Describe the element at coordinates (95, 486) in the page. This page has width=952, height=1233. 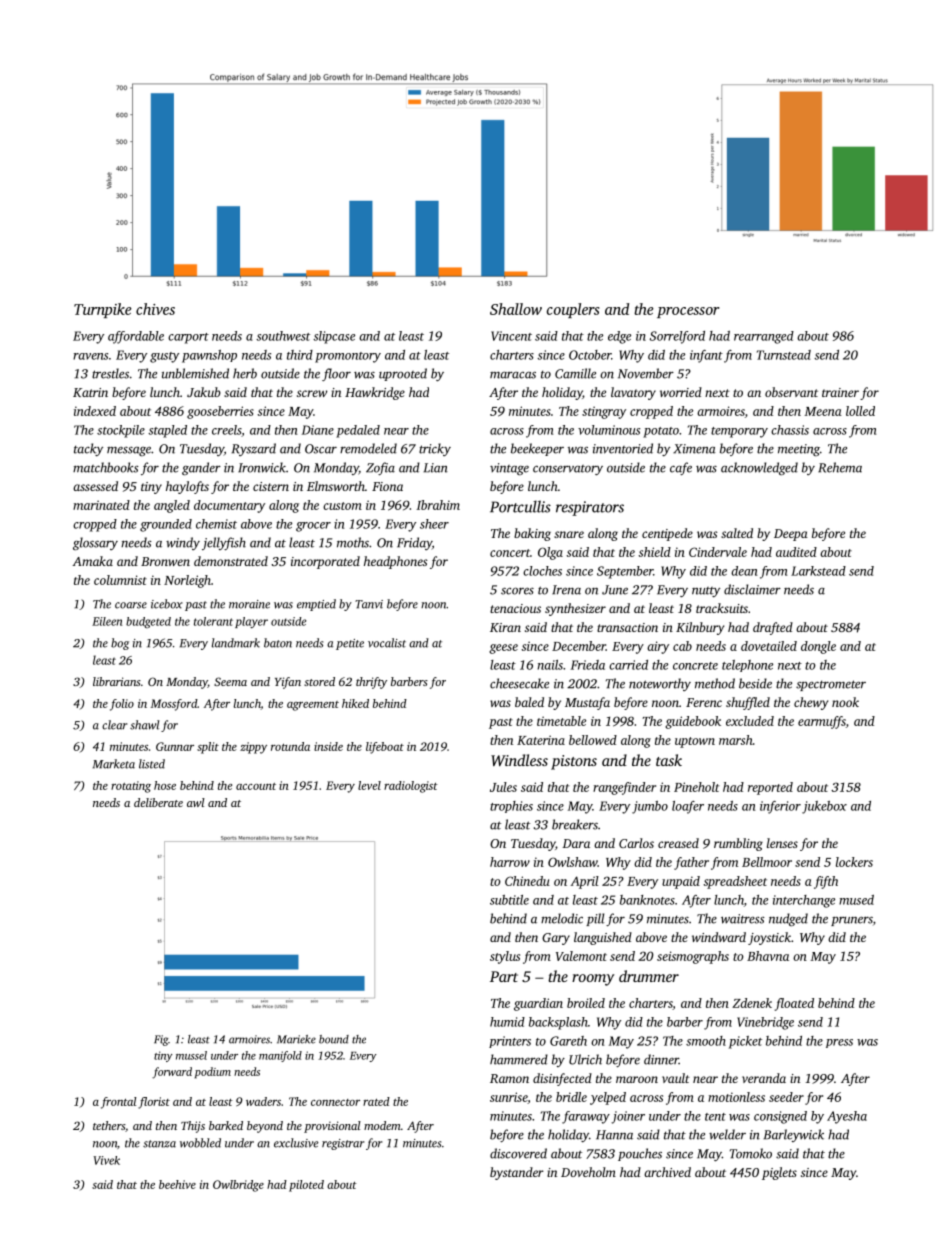
I see `assessed` at that location.
